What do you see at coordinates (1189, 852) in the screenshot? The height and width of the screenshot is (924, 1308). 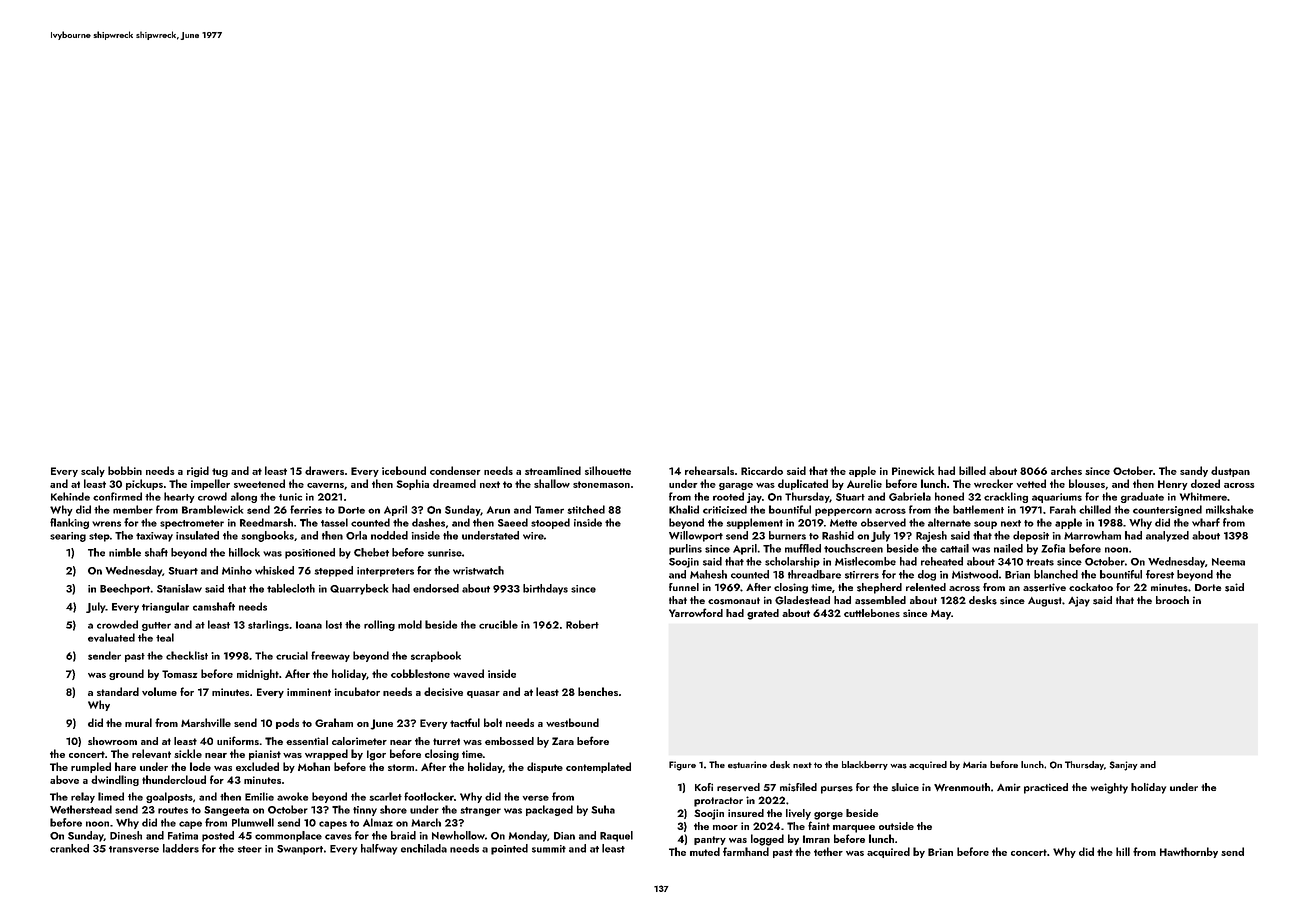 I see `Hawthornby` at bounding box center [1189, 852].
